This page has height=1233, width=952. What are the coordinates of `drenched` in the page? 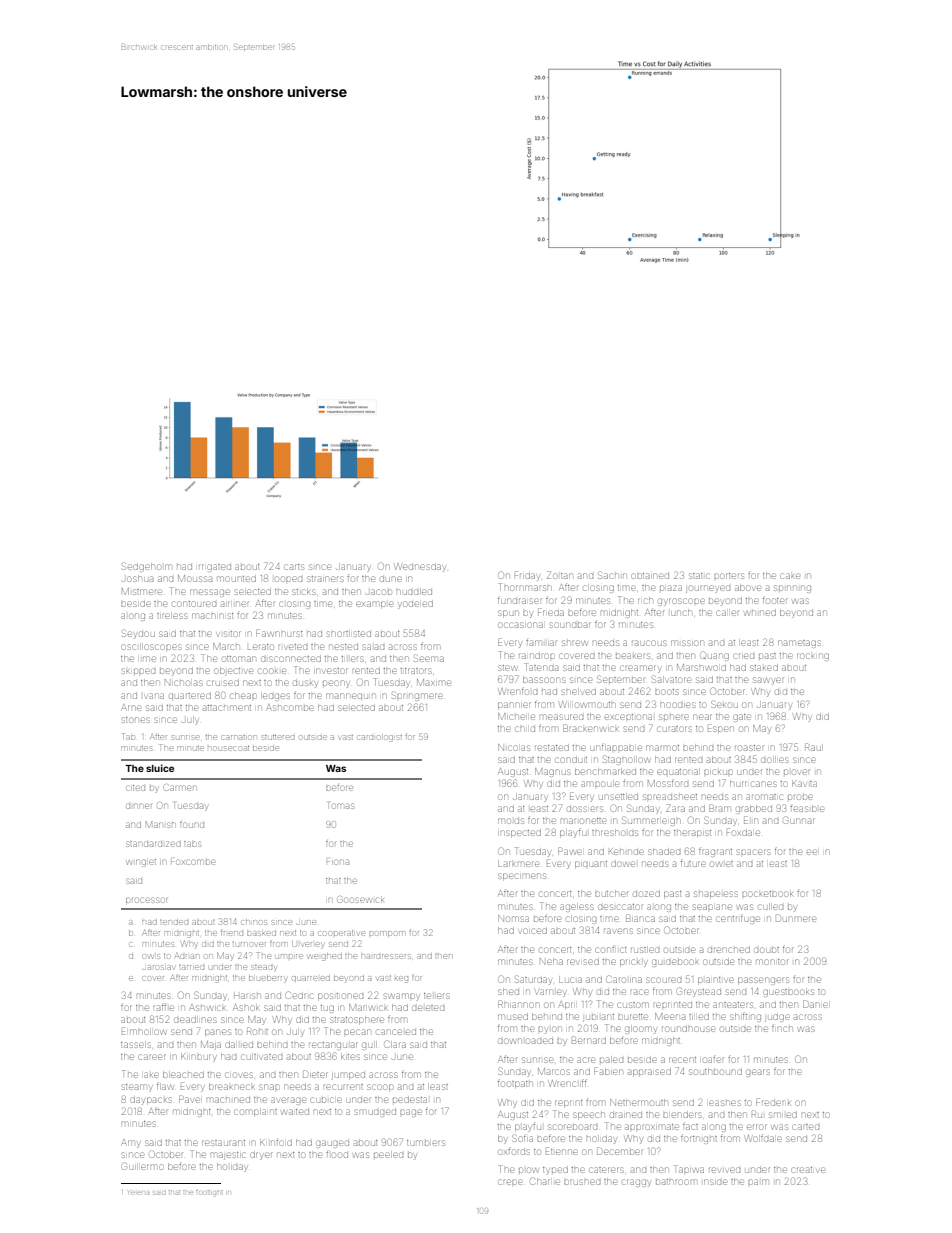 It's located at (729, 950).
